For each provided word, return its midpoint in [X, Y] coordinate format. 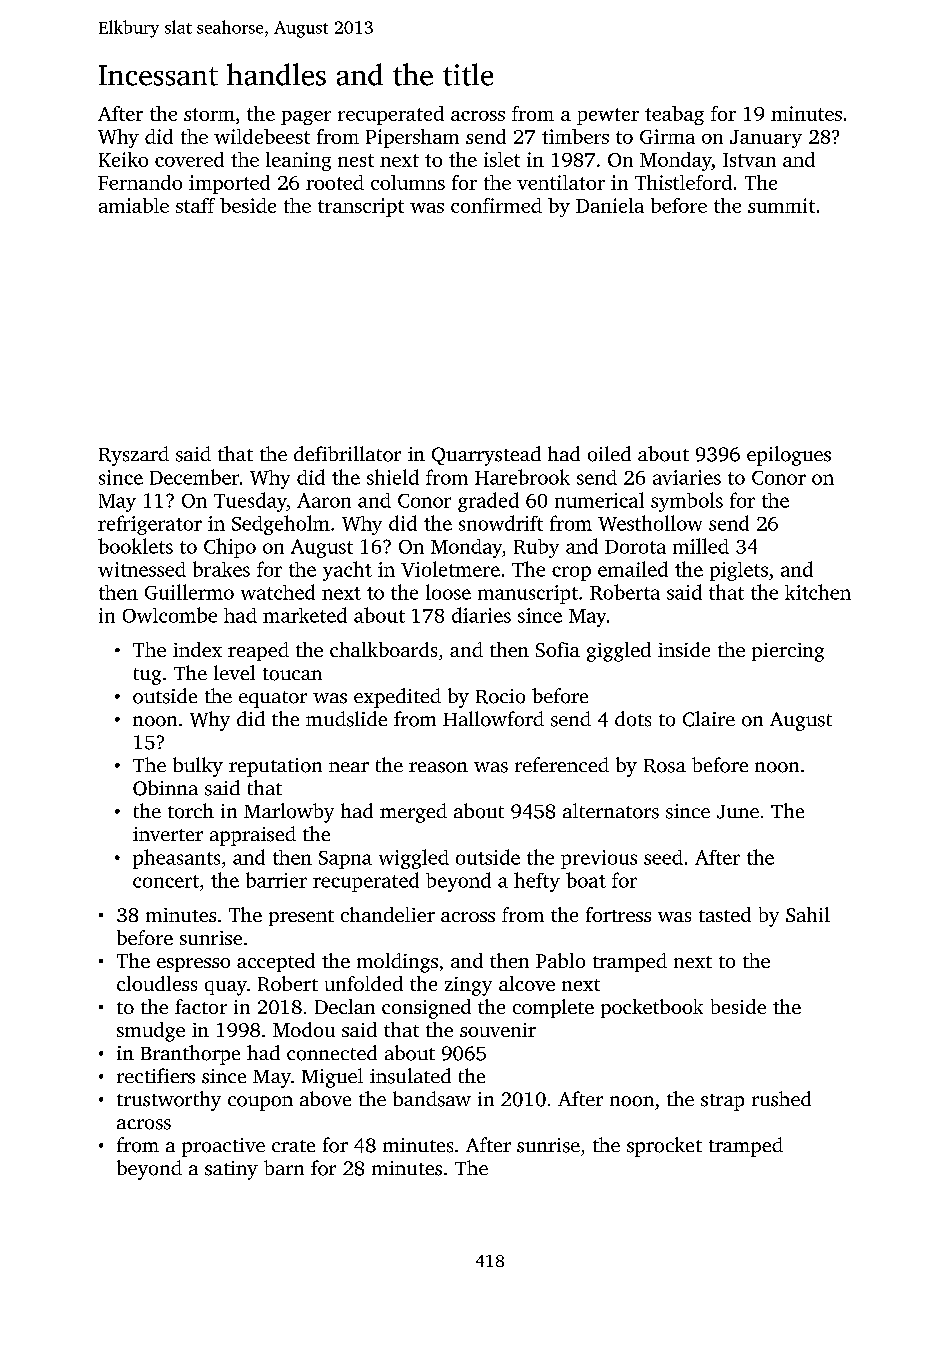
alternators [611, 811]
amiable [134, 205]
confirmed [496, 205]
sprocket [664, 1147]
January [766, 139]
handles [276, 74]
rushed [781, 1099]
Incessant [158, 75]
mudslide [346, 719]
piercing [788, 652]
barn [284, 1167]
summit [781, 205]
